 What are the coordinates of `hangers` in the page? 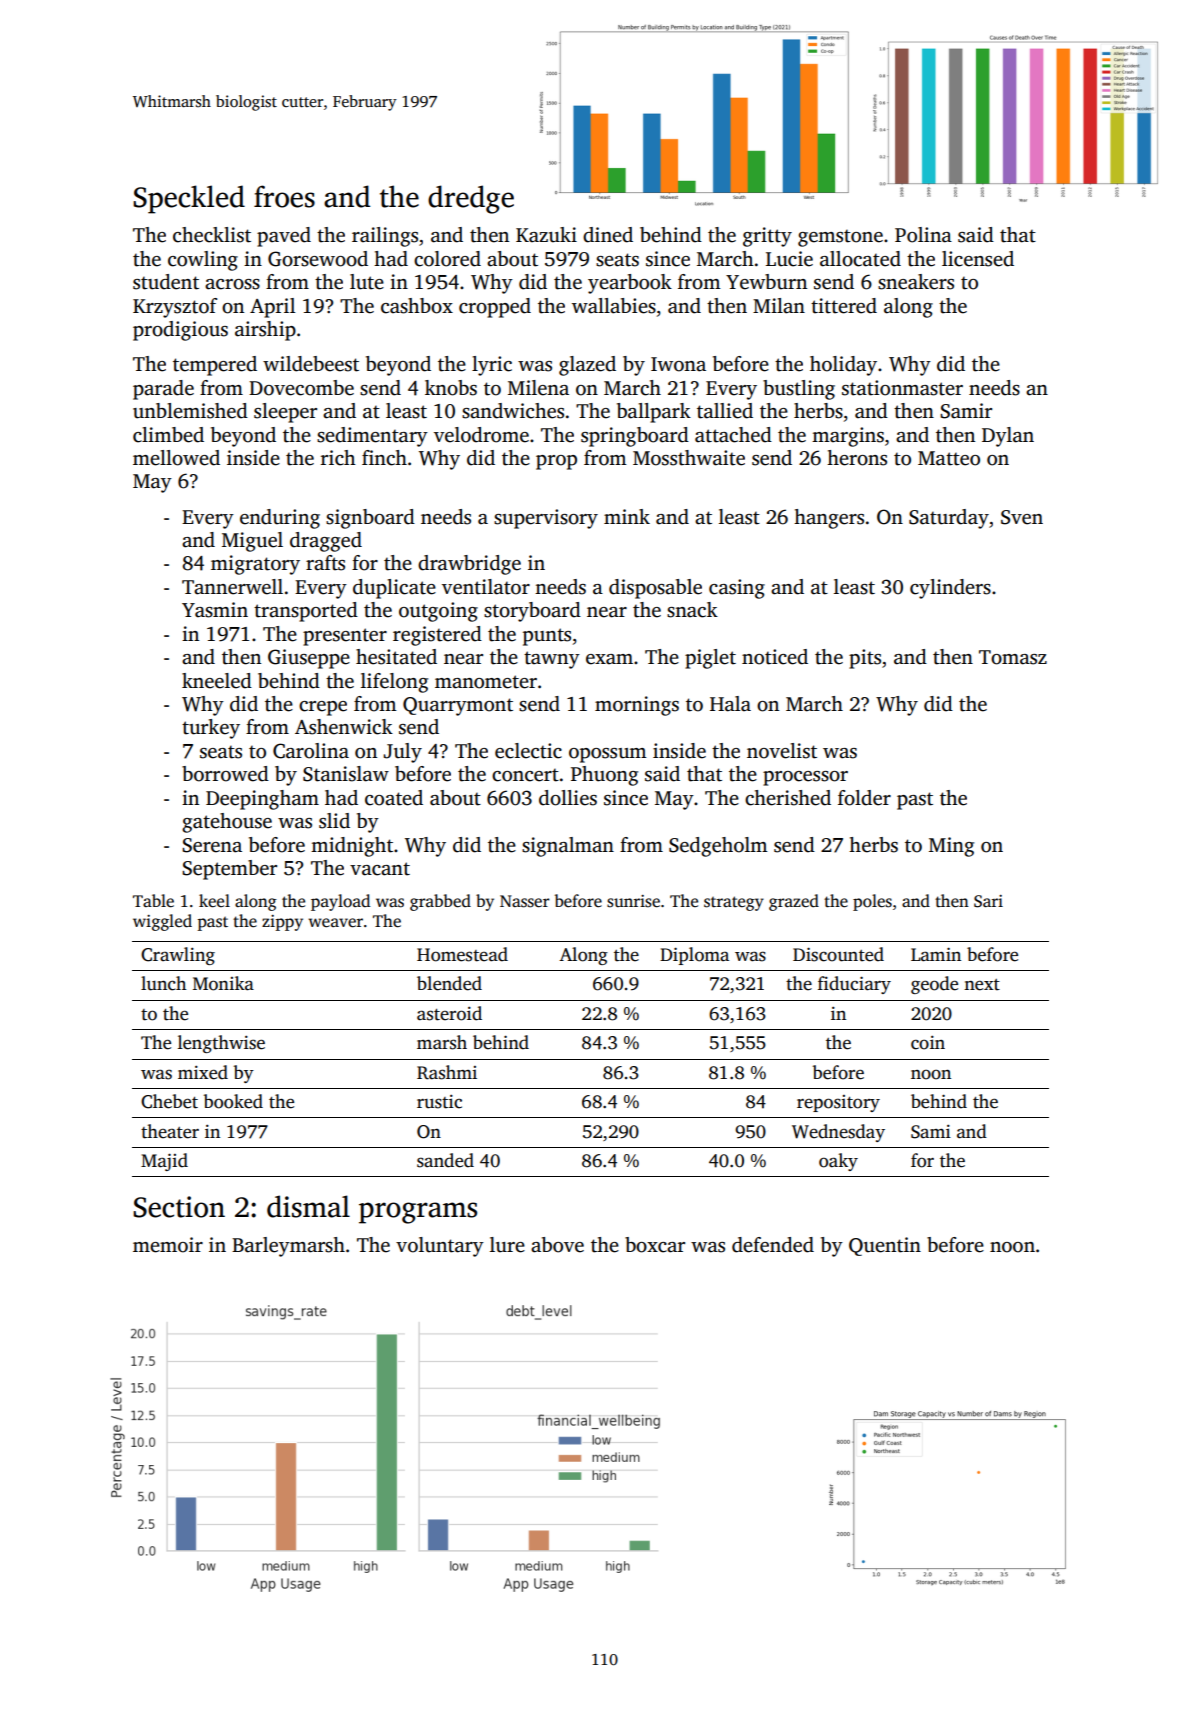 It's located at (829, 519).
